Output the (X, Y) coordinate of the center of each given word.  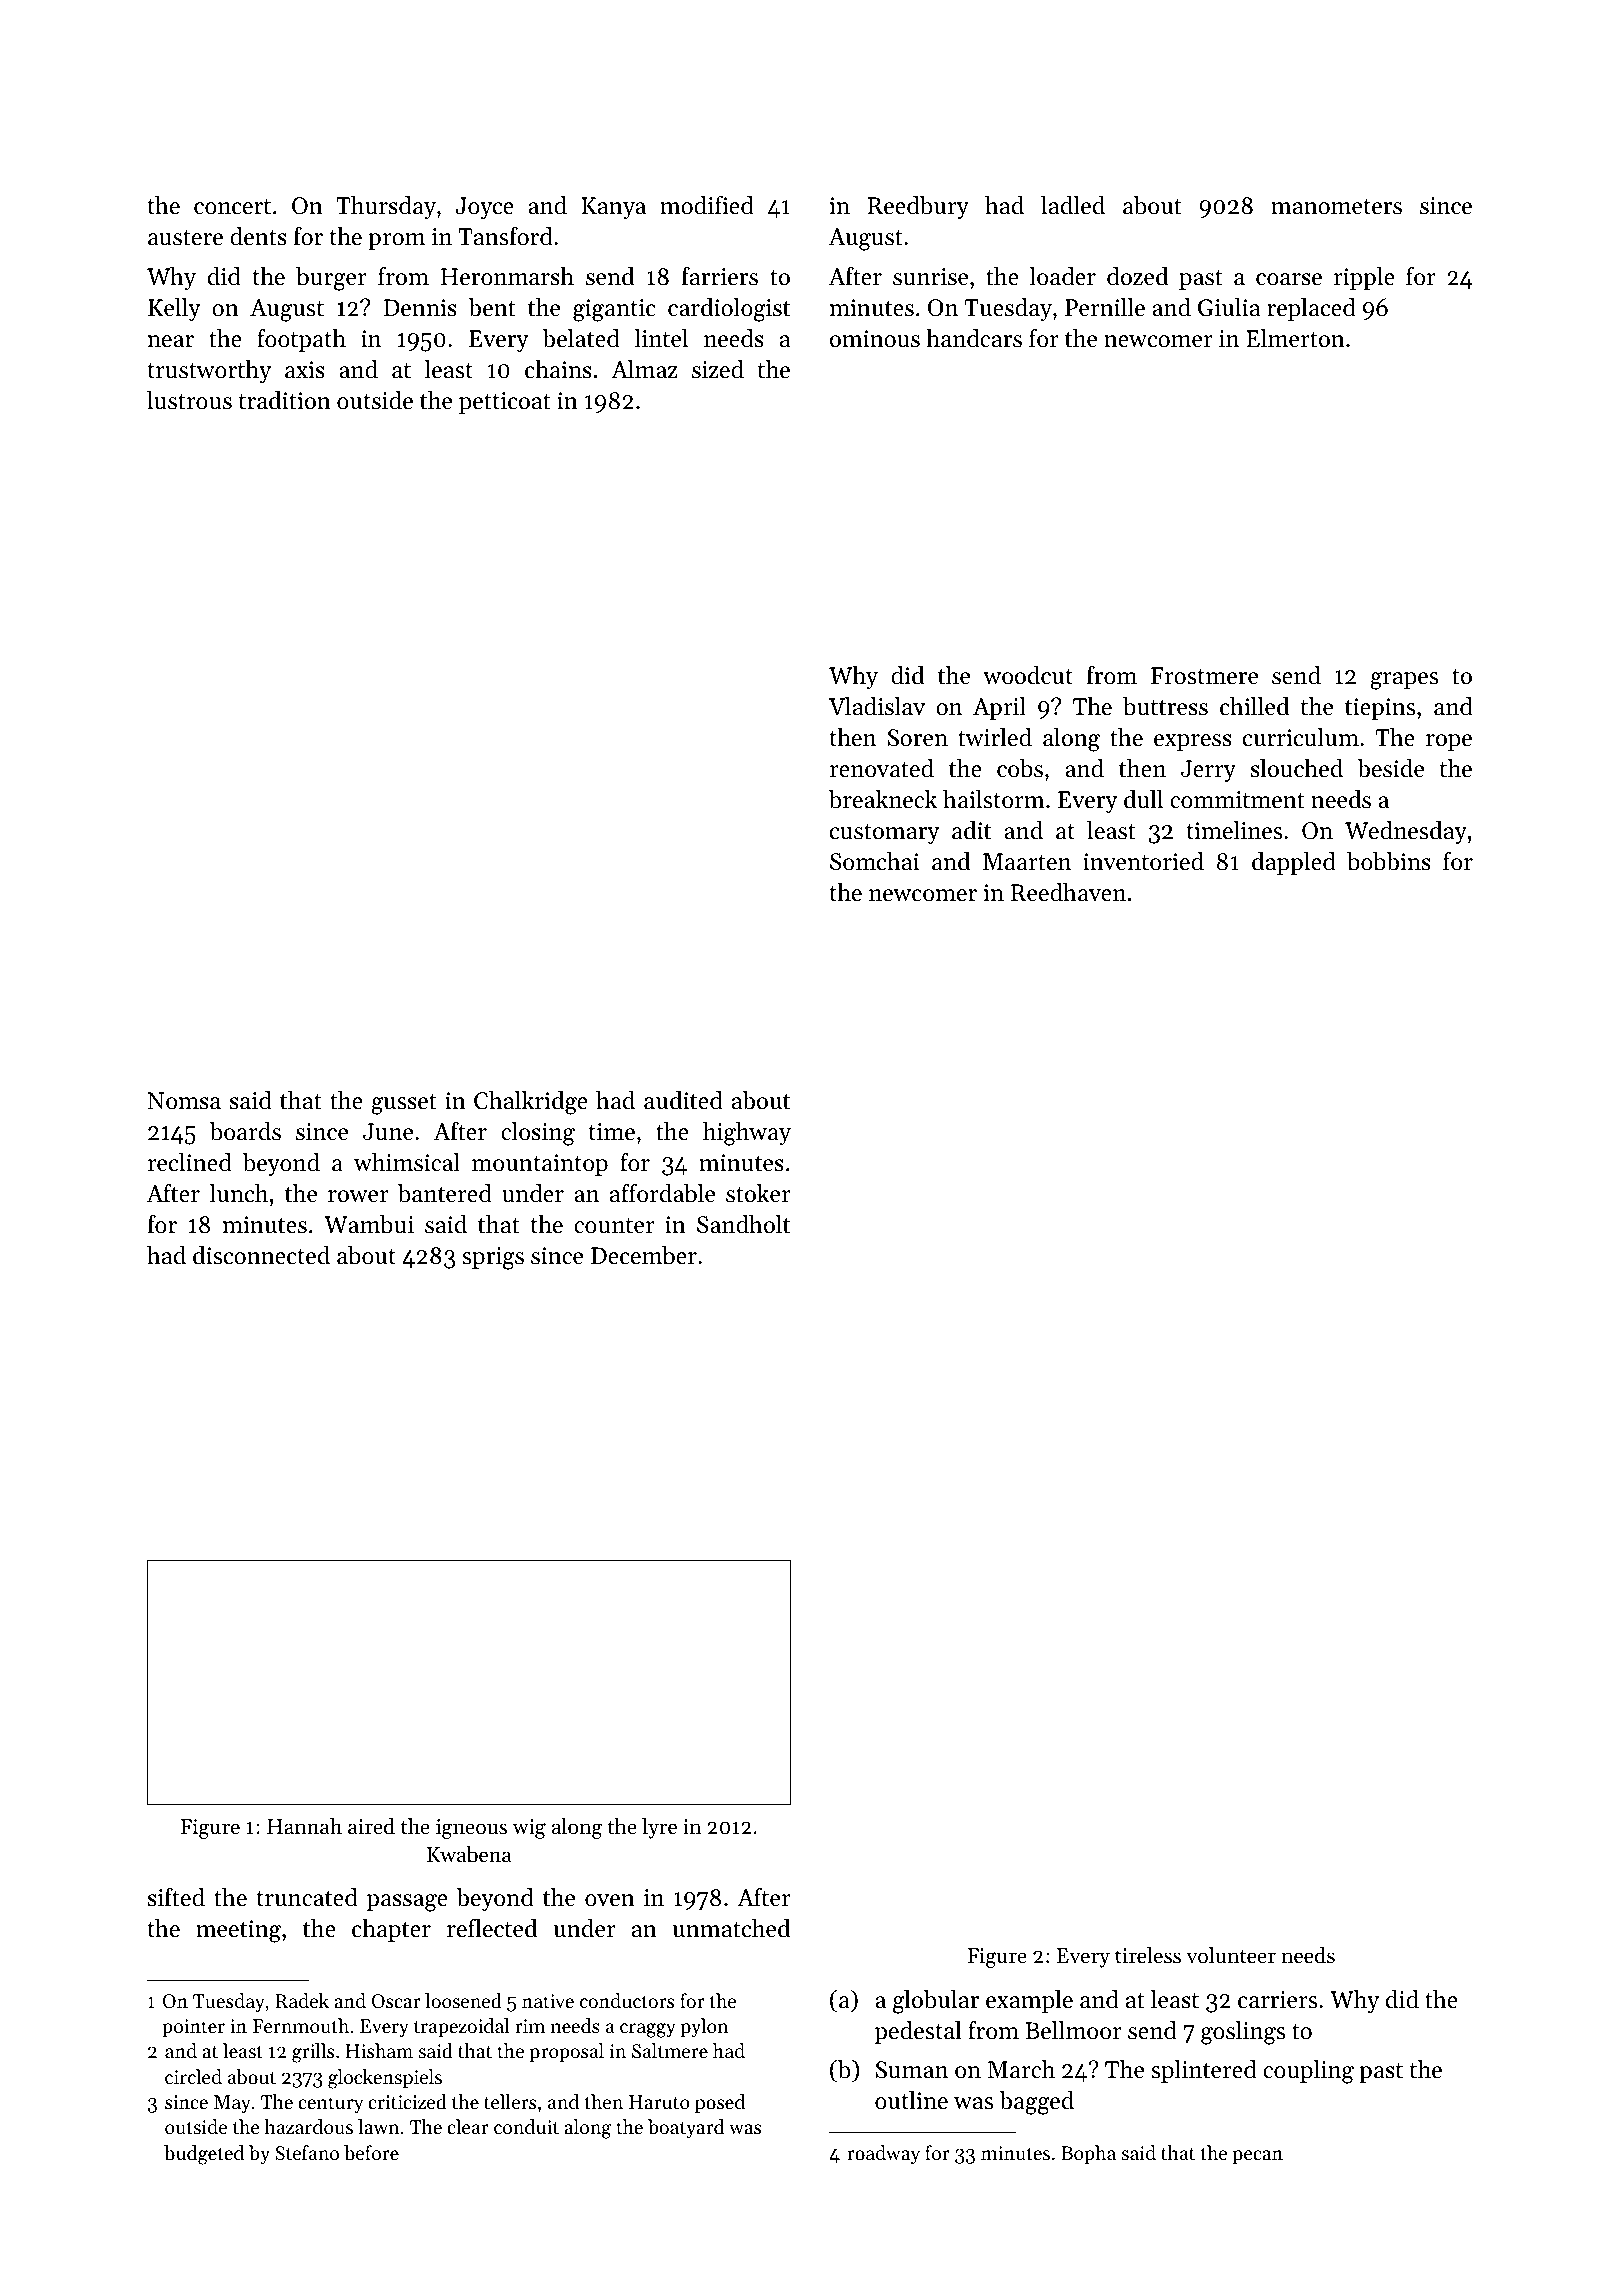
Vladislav (877, 706)
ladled (1073, 205)
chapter (391, 1930)
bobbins (1389, 861)
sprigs (493, 1258)
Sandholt (743, 1224)
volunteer (1231, 1955)
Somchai (874, 861)
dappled (1294, 863)
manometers (1336, 207)
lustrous (189, 400)
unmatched (731, 1928)
